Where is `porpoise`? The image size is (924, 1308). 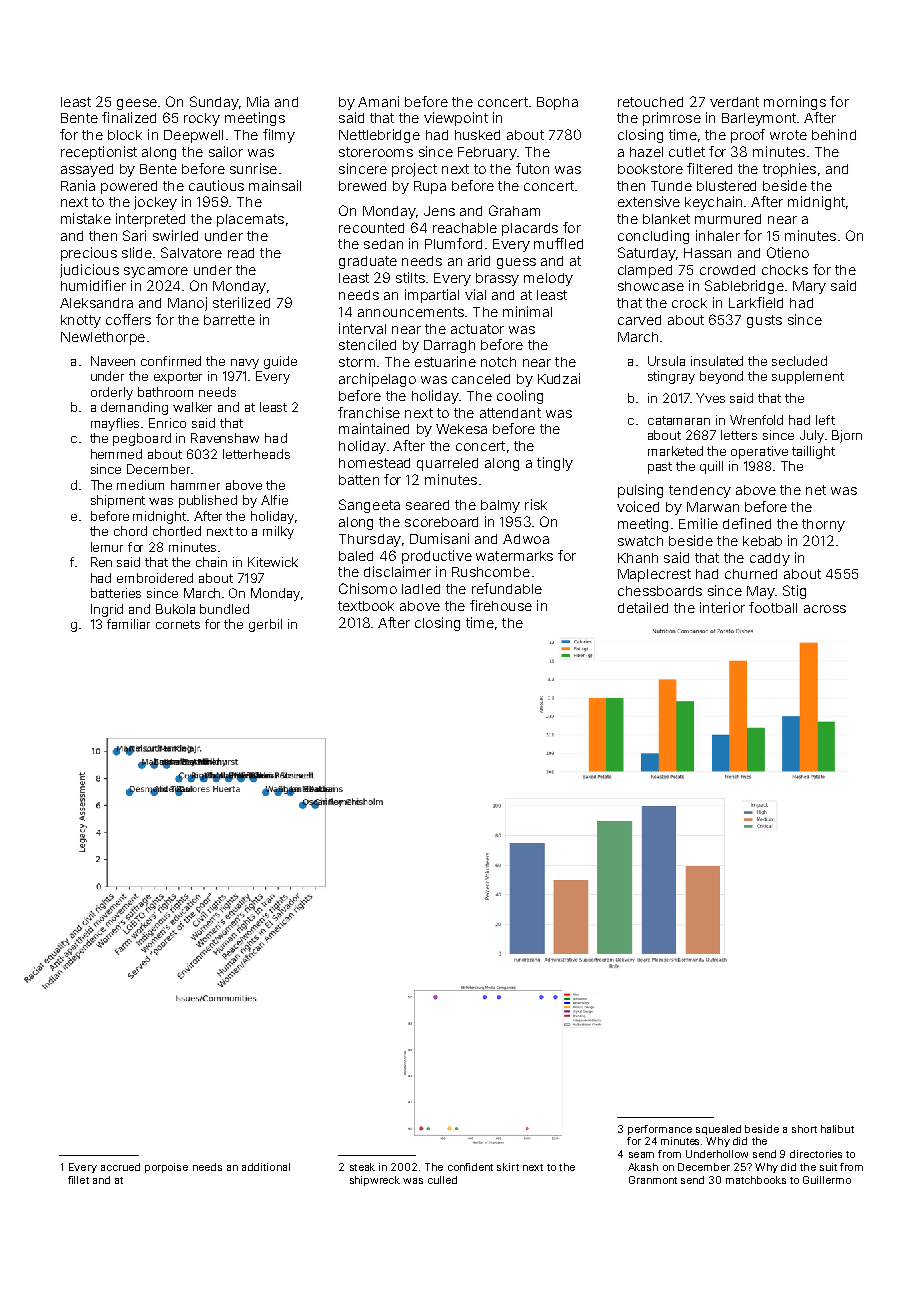 porpoise is located at coordinates (166, 1168).
